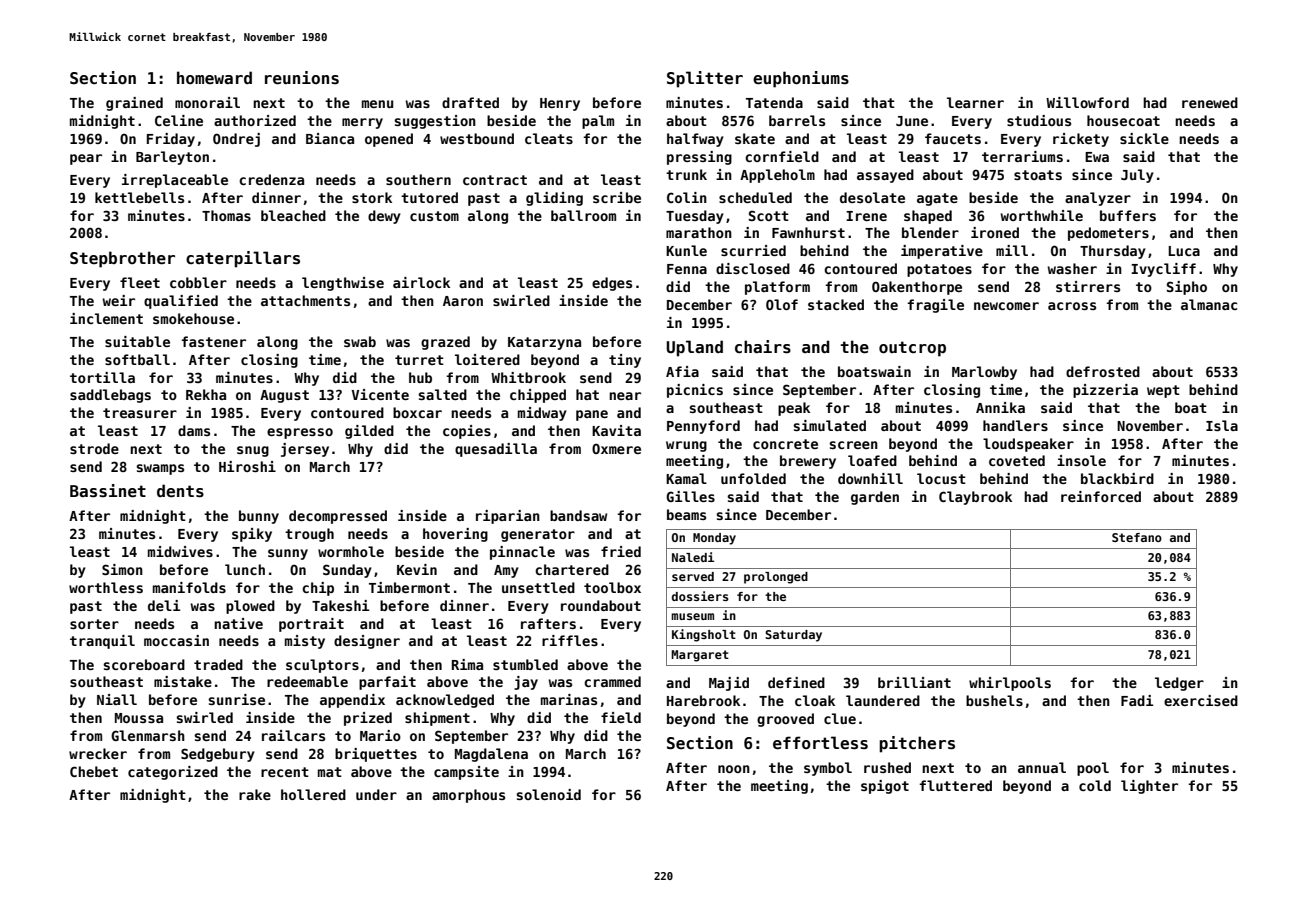 The image size is (1308, 924). Describe the element at coordinates (975, 498) in the screenshot. I see `Claybrook` at that location.
